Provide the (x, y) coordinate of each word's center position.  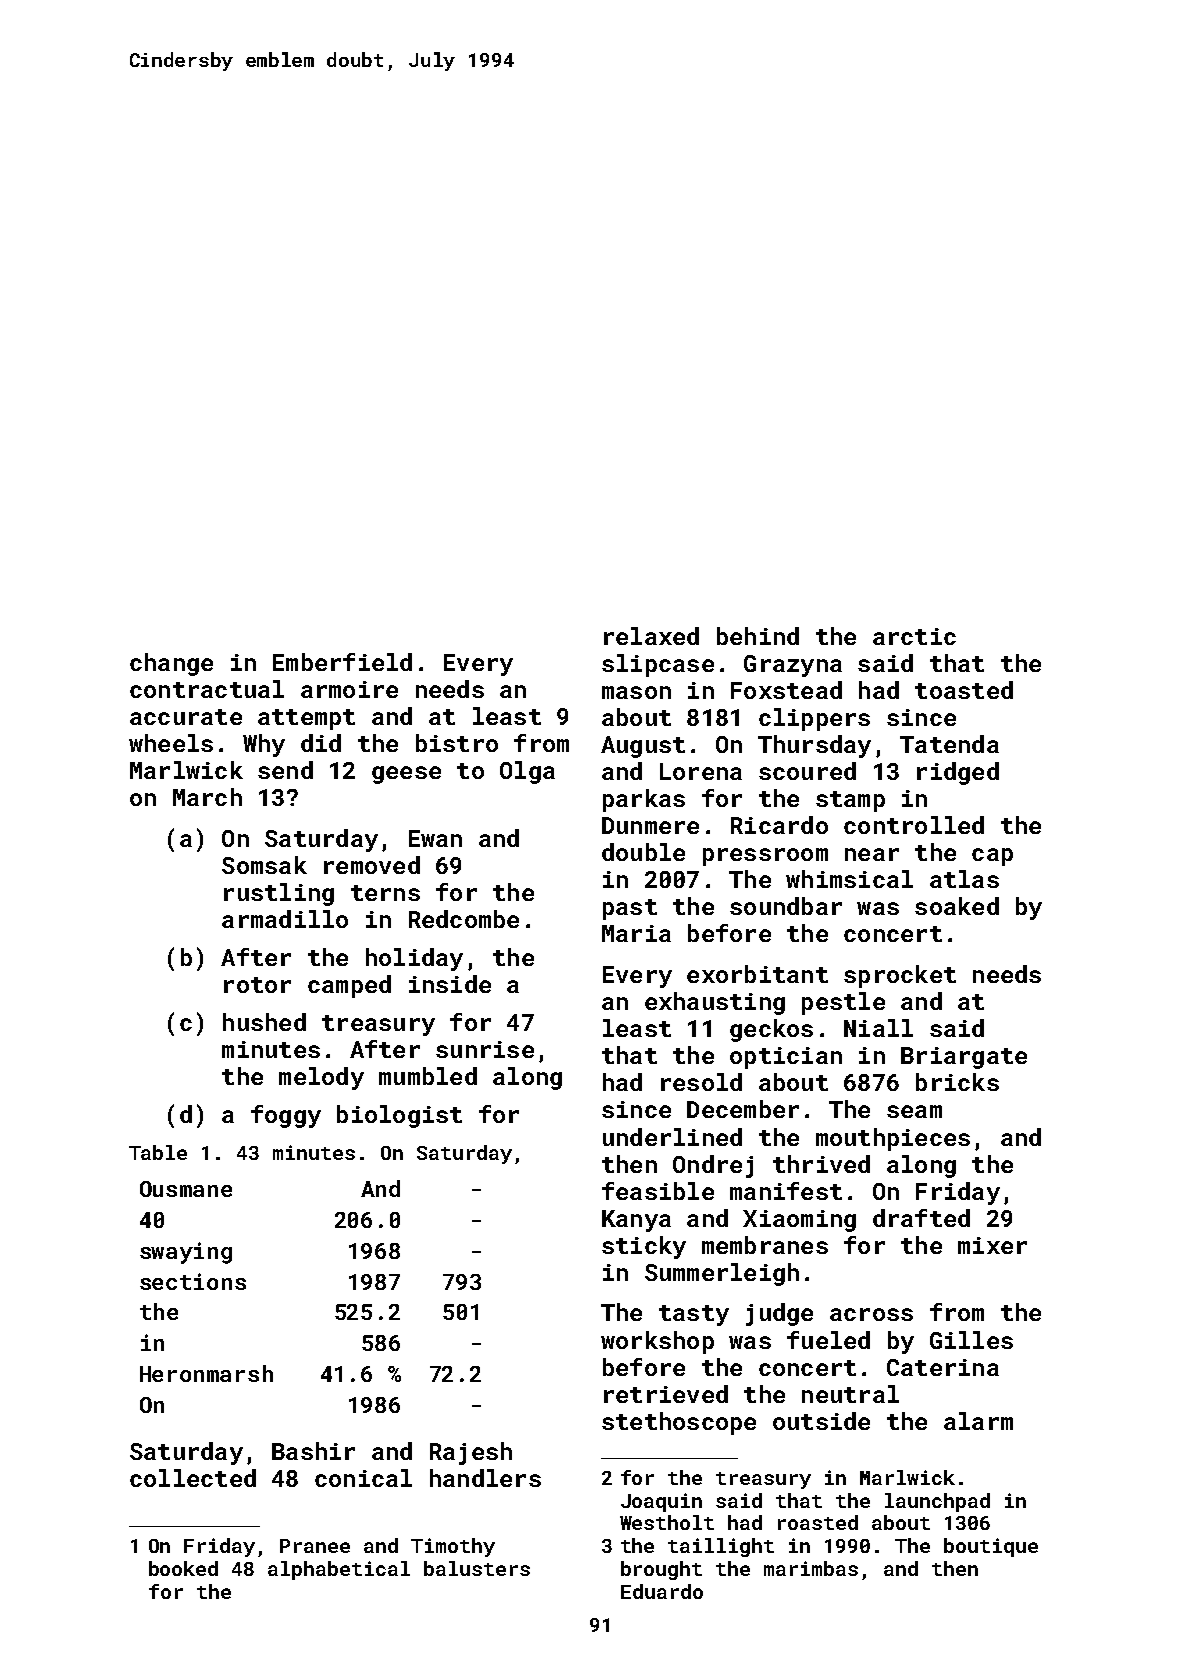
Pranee (315, 1546)
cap (992, 857)
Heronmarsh (206, 1373)
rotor (257, 985)
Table (158, 1152)
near (872, 854)
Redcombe (464, 919)
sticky (644, 1247)
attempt (306, 719)
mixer (992, 1245)
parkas (644, 800)
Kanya (636, 1221)
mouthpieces (893, 1139)
